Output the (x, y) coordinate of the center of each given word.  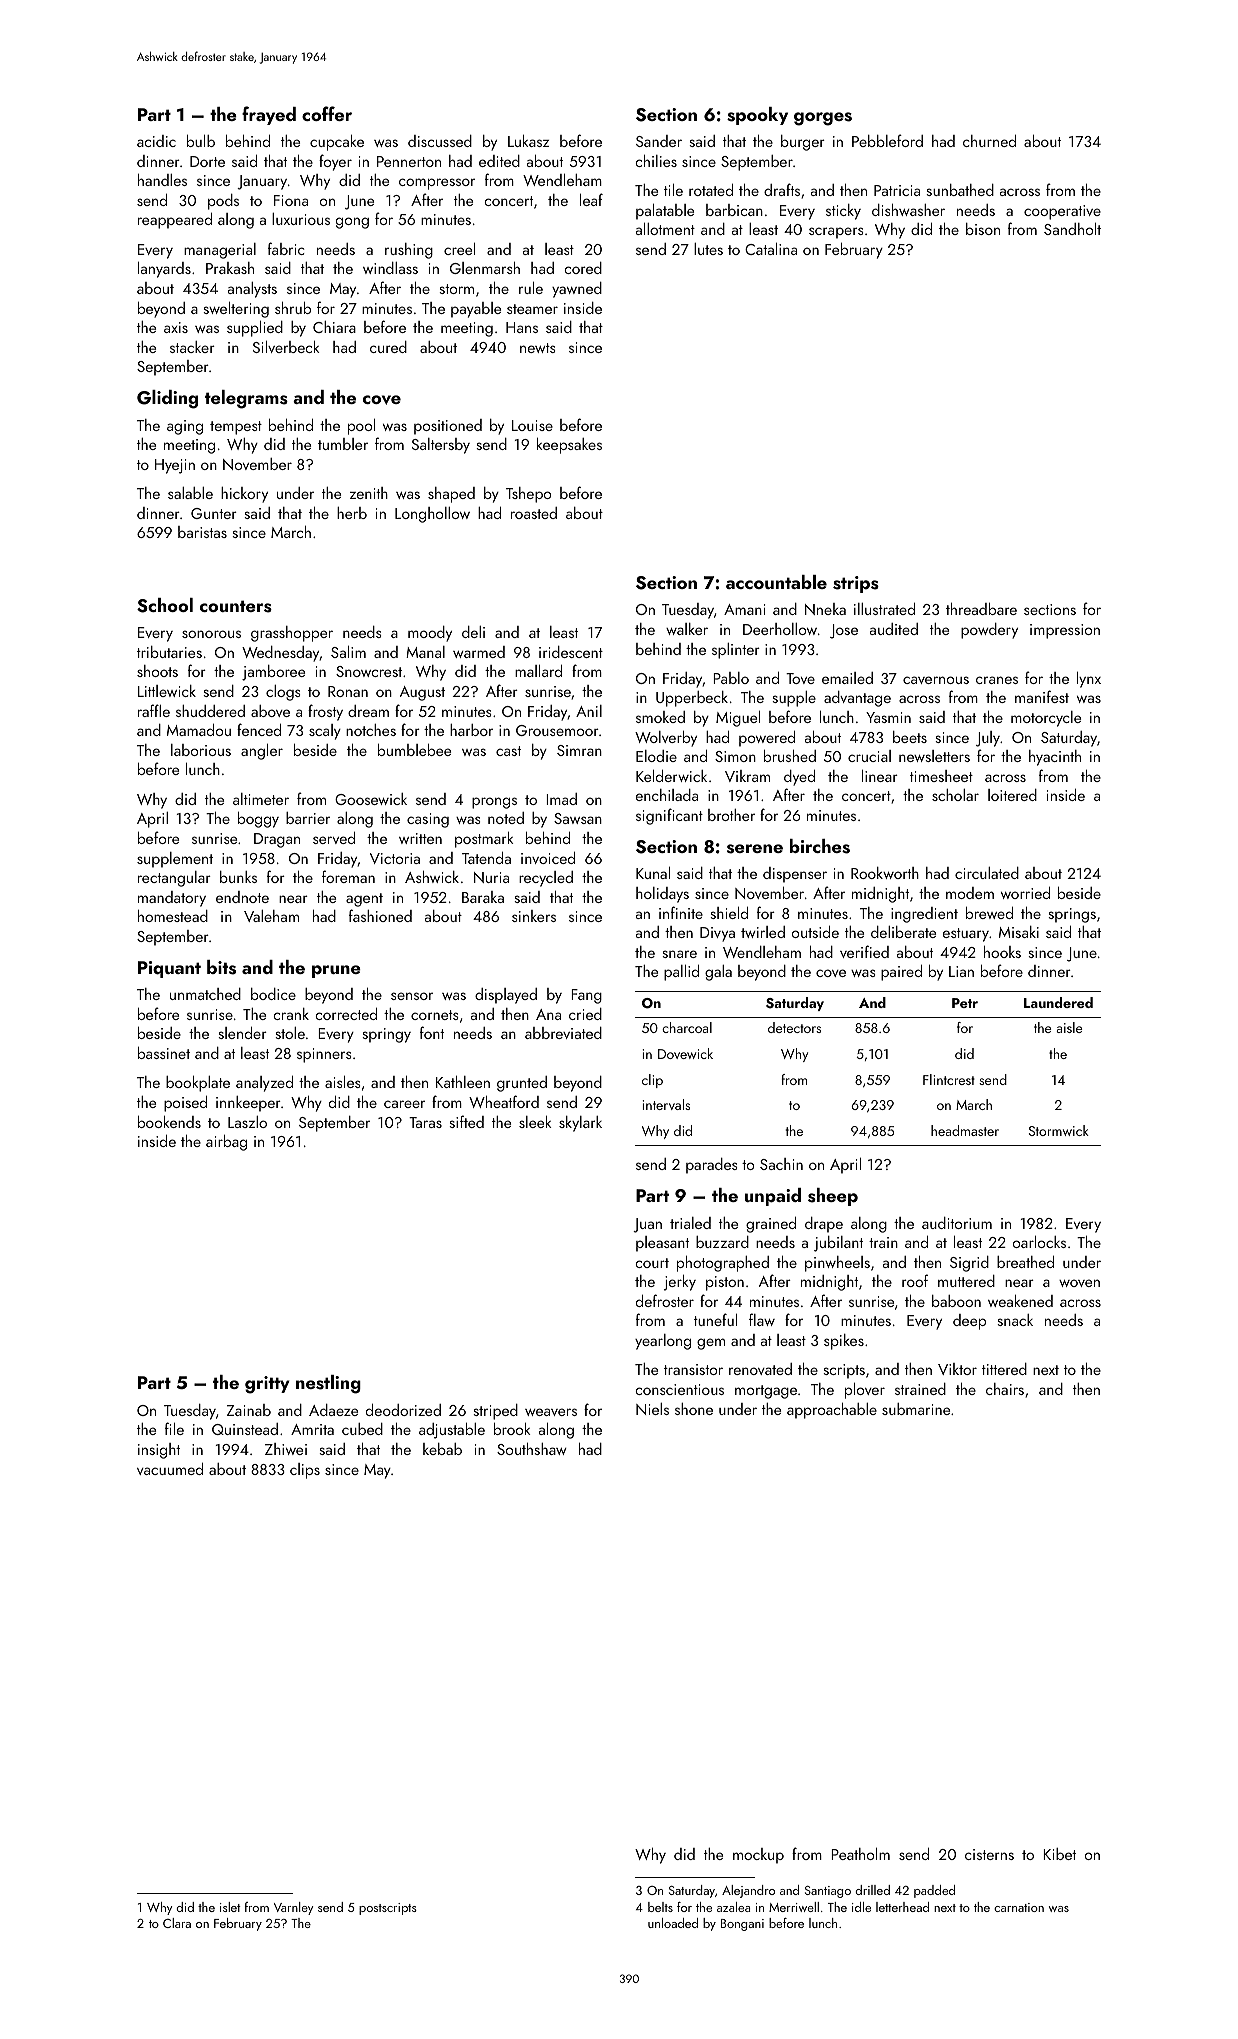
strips (856, 584)
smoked (660, 717)
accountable (776, 582)
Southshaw (532, 1449)
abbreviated (563, 1033)
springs (1072, 915)
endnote (242, 897)
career (404, 1104)
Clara (177, 1923)
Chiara (334, 327)
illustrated (884, 609)
